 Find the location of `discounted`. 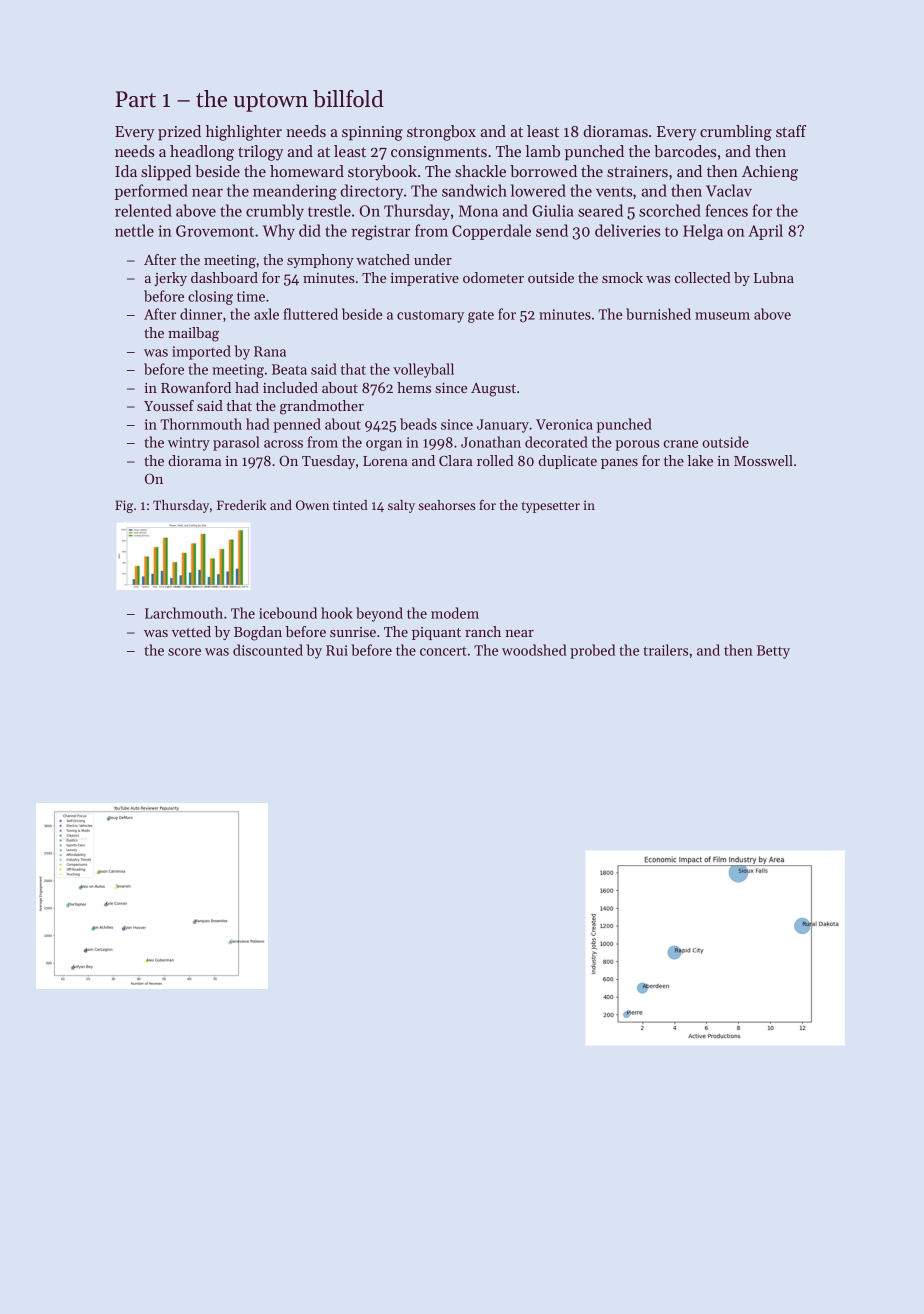

discounted is located at coordinates (268, 650).
